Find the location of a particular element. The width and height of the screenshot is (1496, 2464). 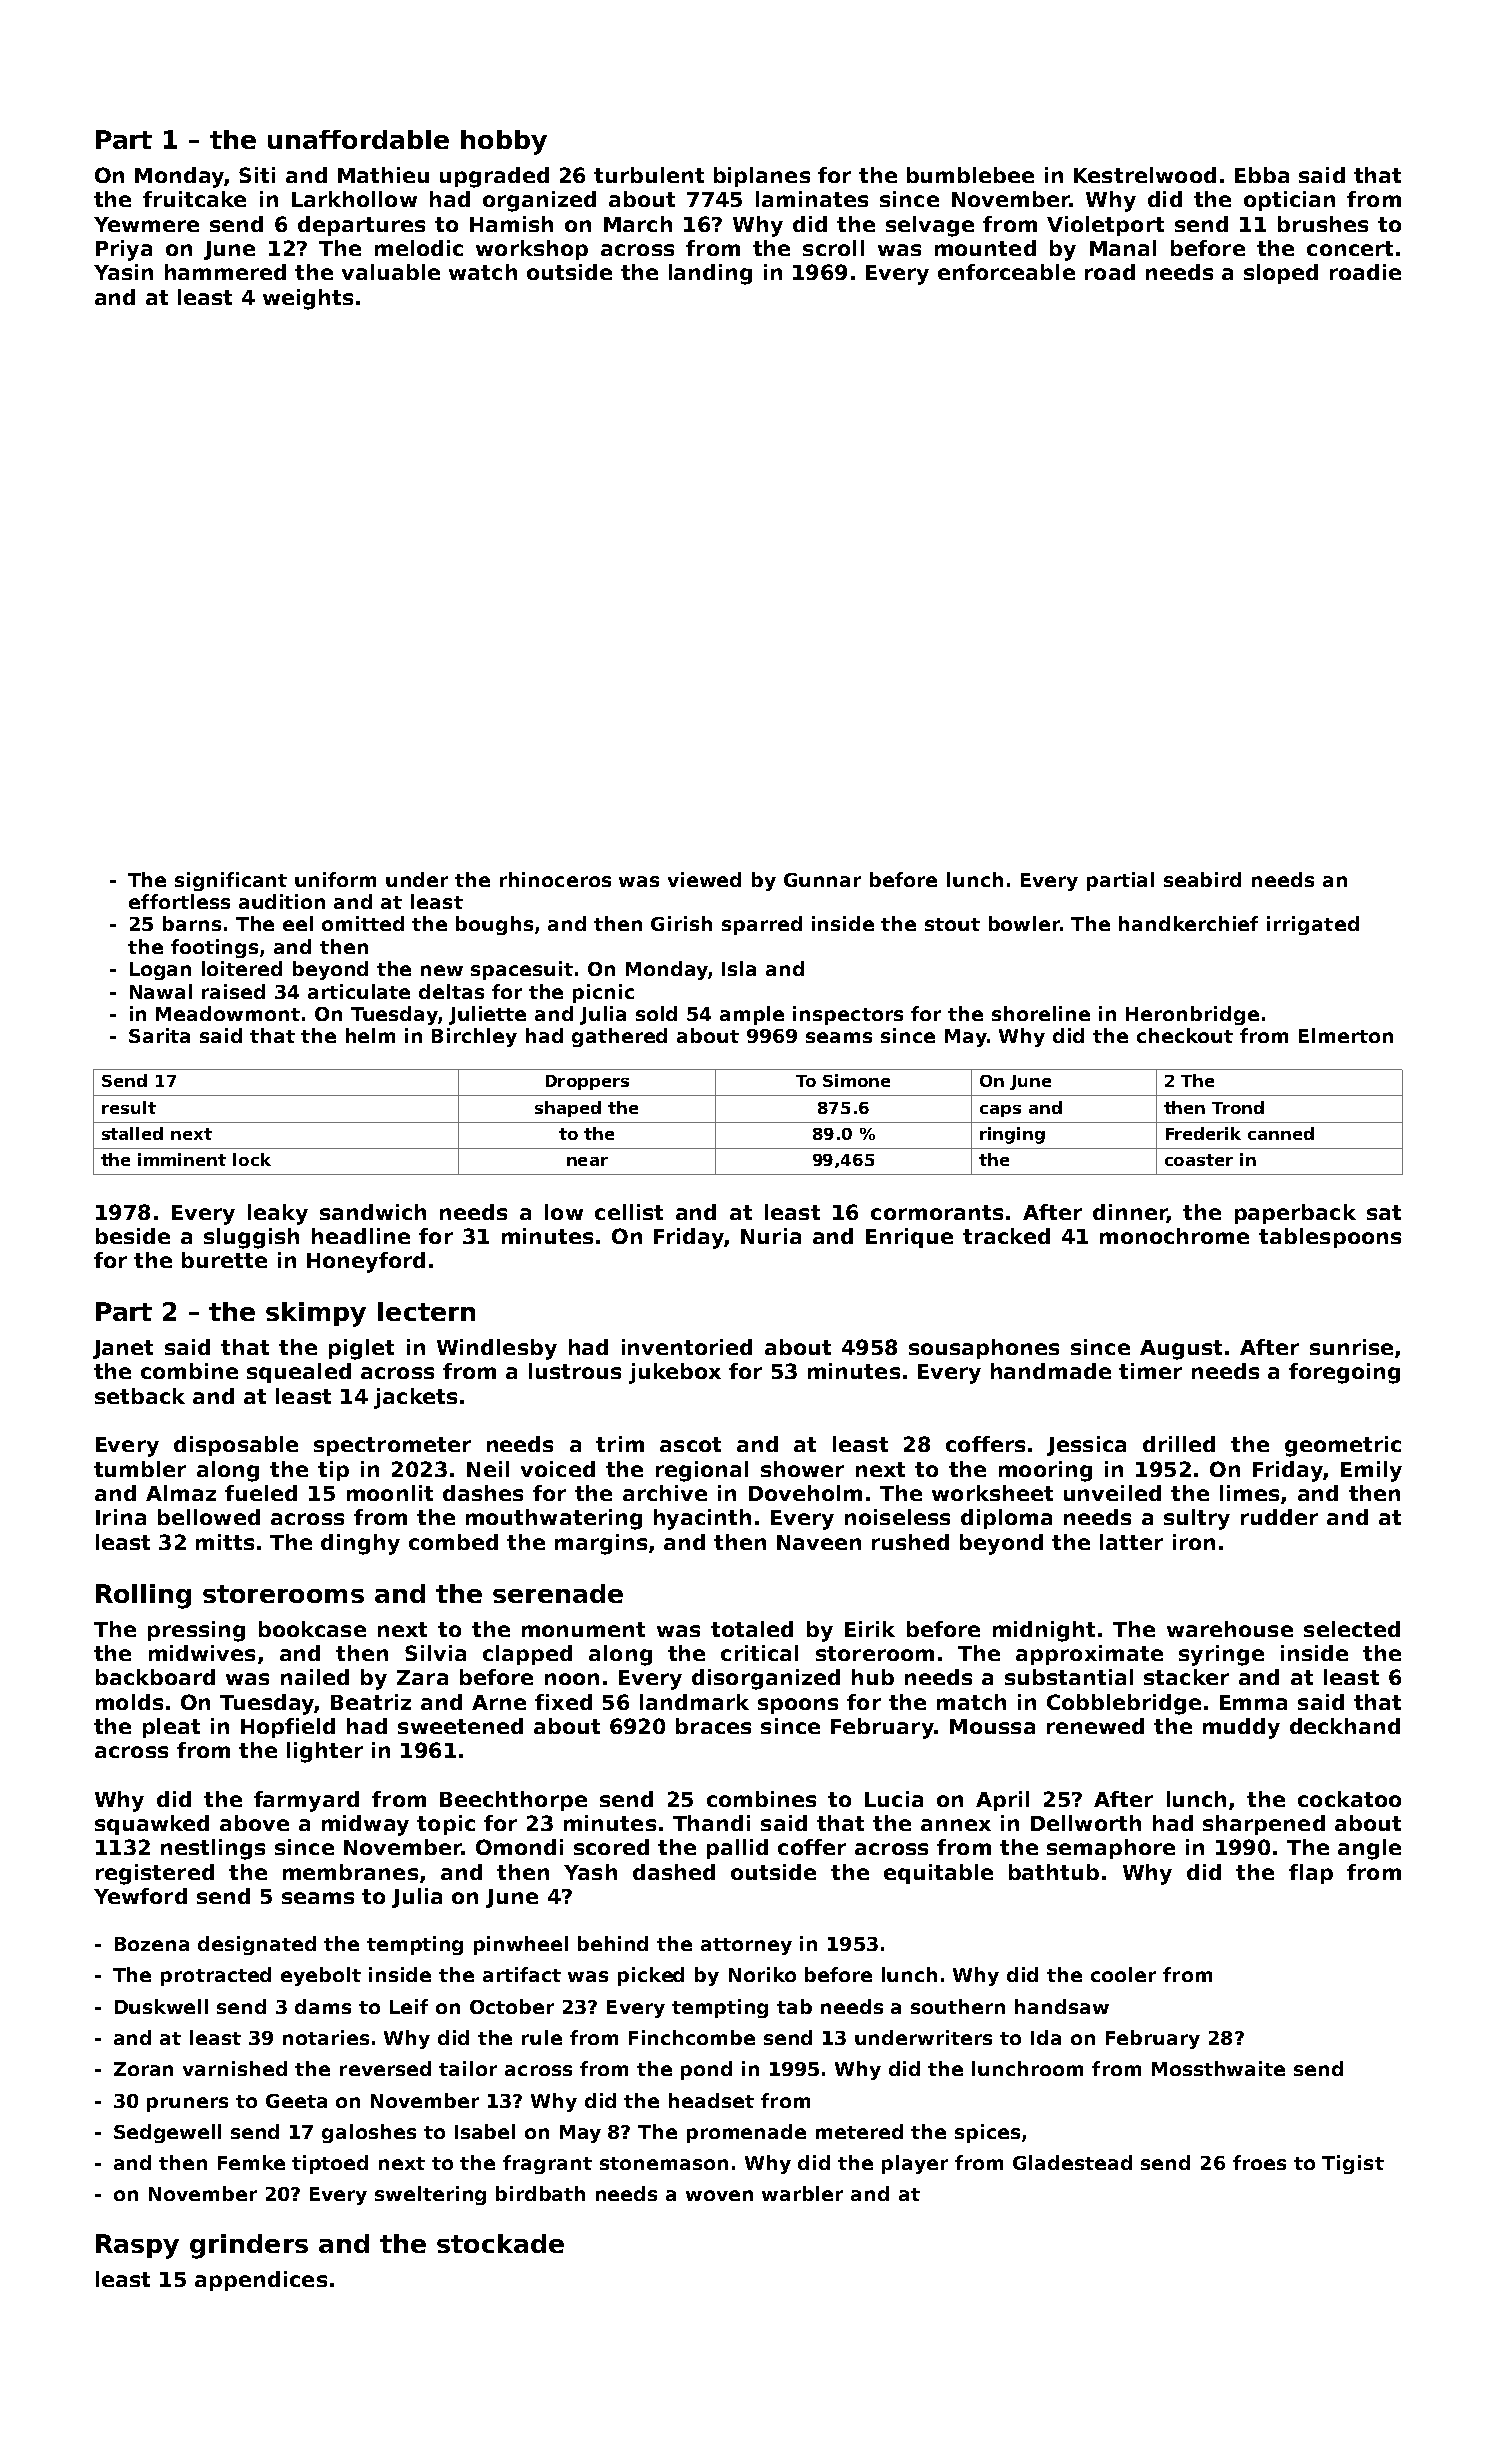

biplanes is located at coordinates (762, 177).
